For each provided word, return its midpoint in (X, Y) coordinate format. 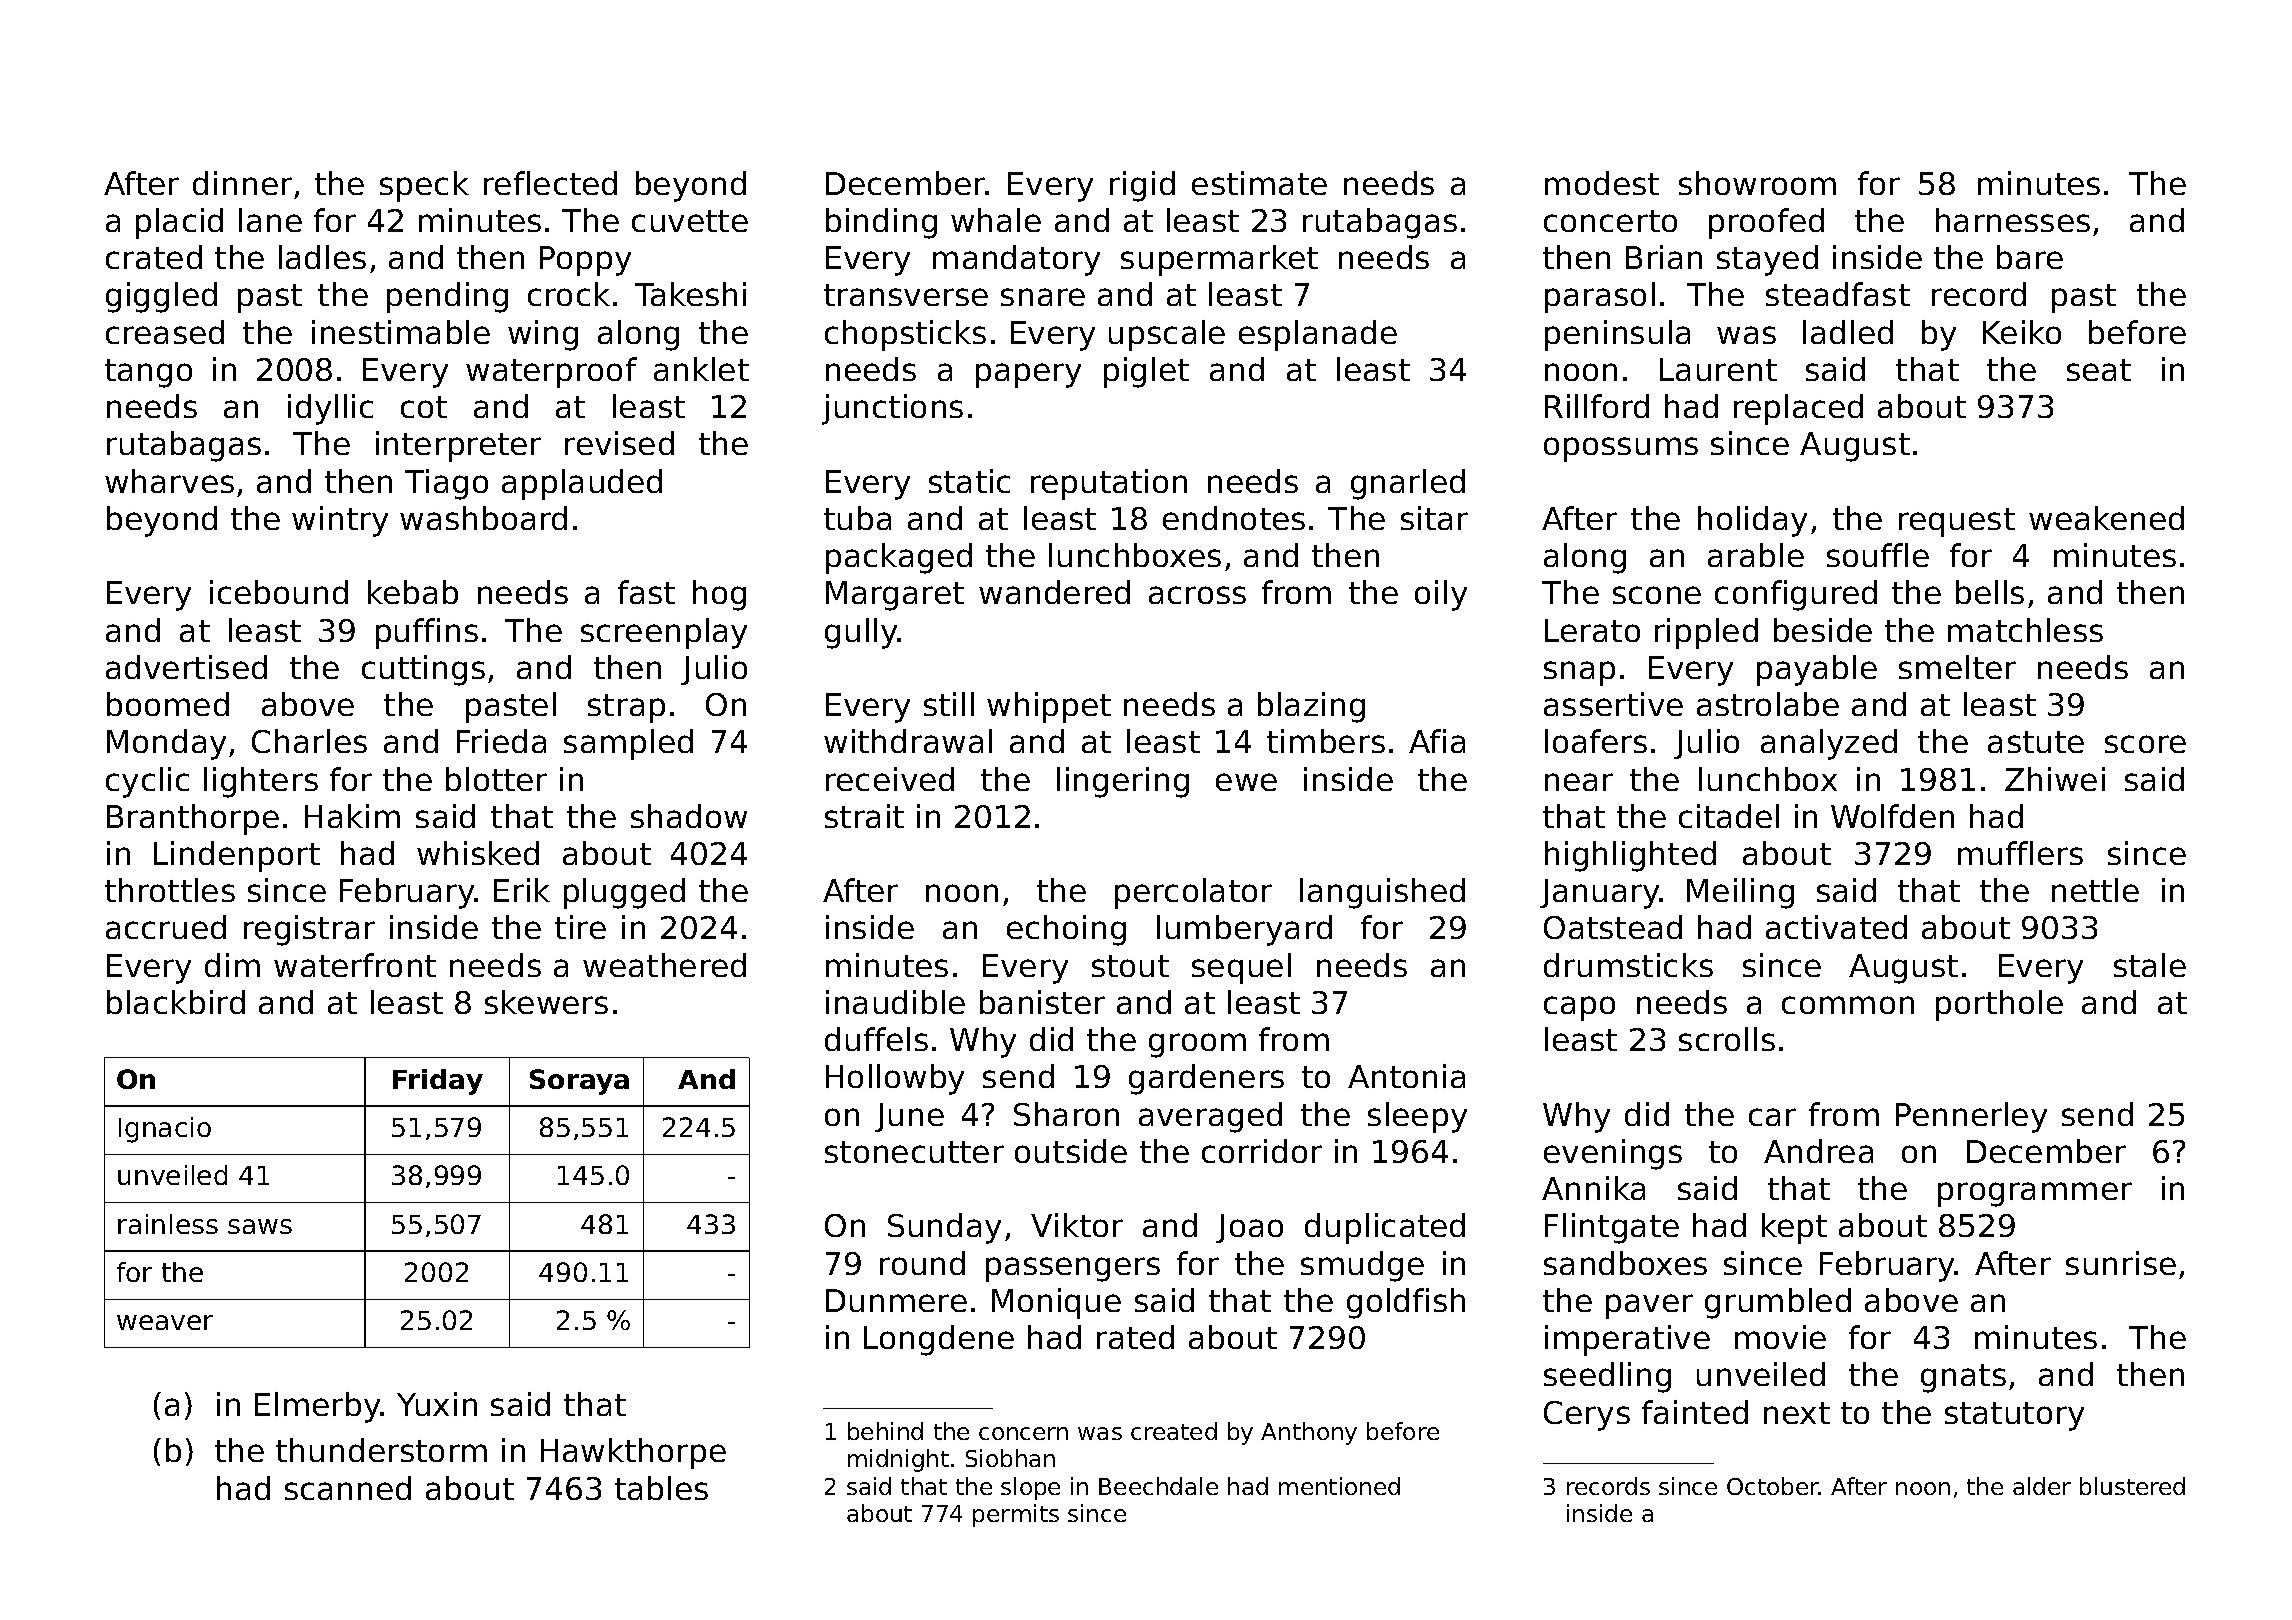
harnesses (2013, 220)
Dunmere (896, 1300)
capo (1579, 1008)
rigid (1142, 186)
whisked (478, 853)
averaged (1210, 1117)
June (909, 1117)
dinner (242, 183)
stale (2150, 965)
